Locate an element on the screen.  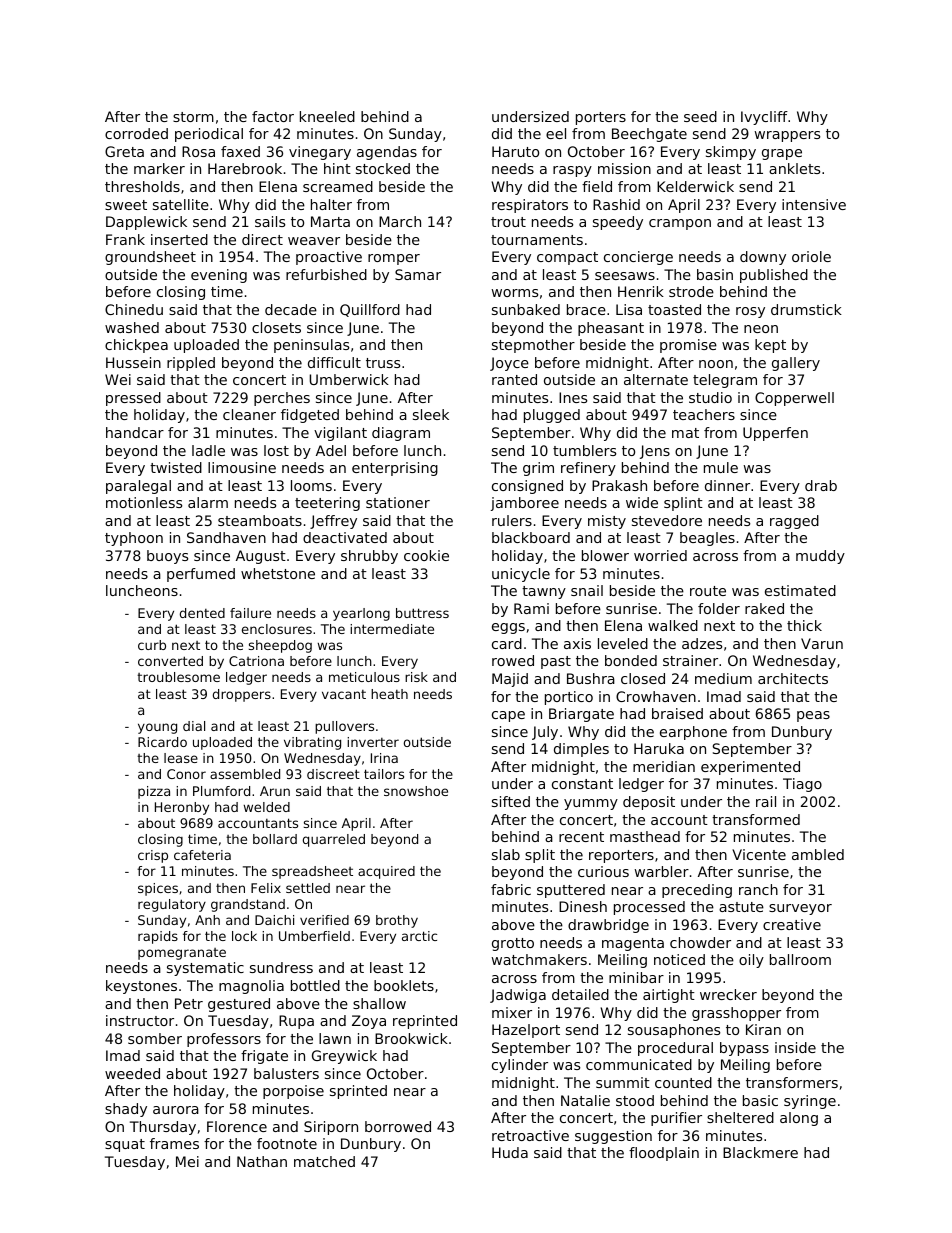
oriole is located at coordinates (811, 256).
